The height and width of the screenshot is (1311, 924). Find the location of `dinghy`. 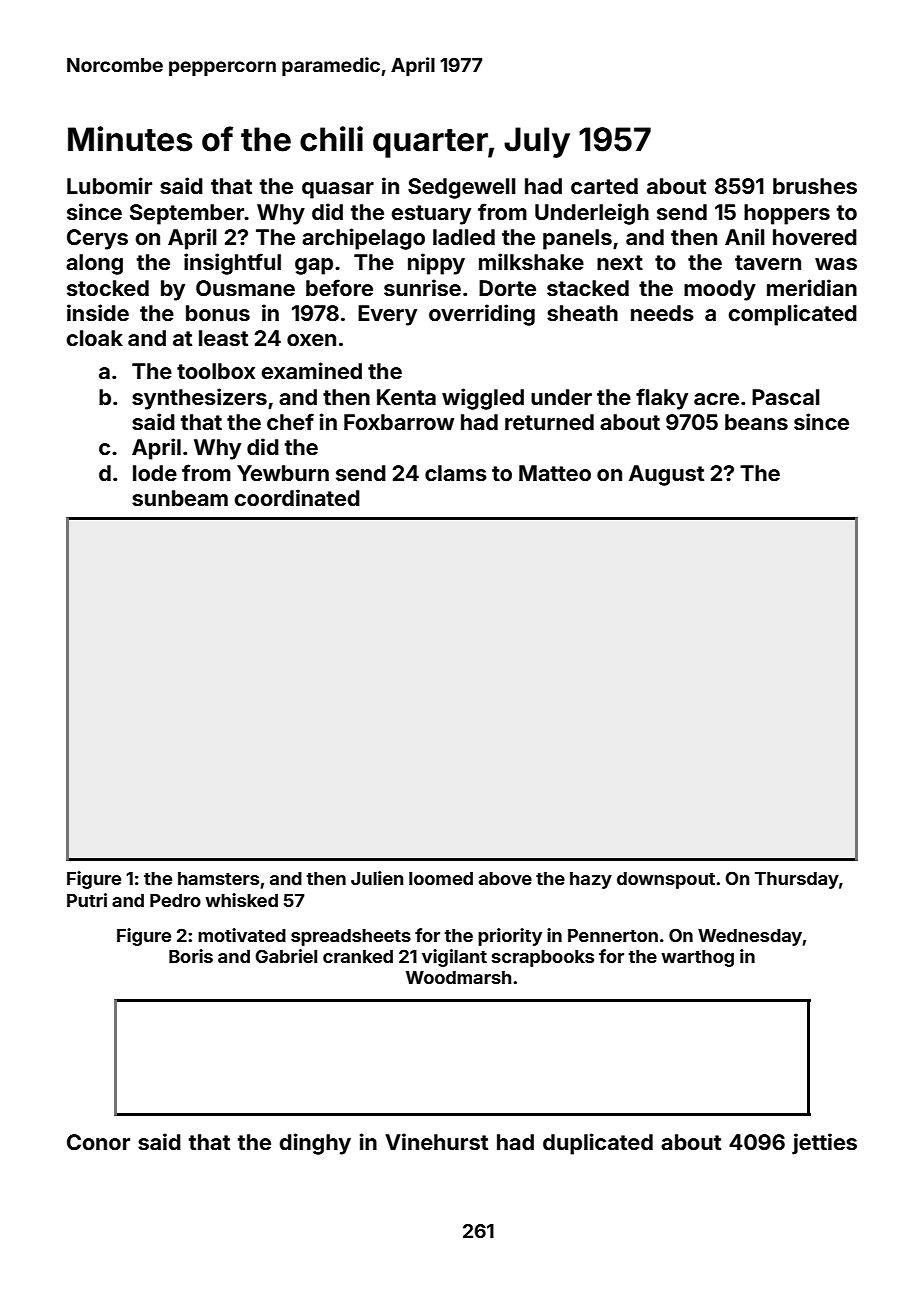

dinghy is located at coordinates (315, 1144).
